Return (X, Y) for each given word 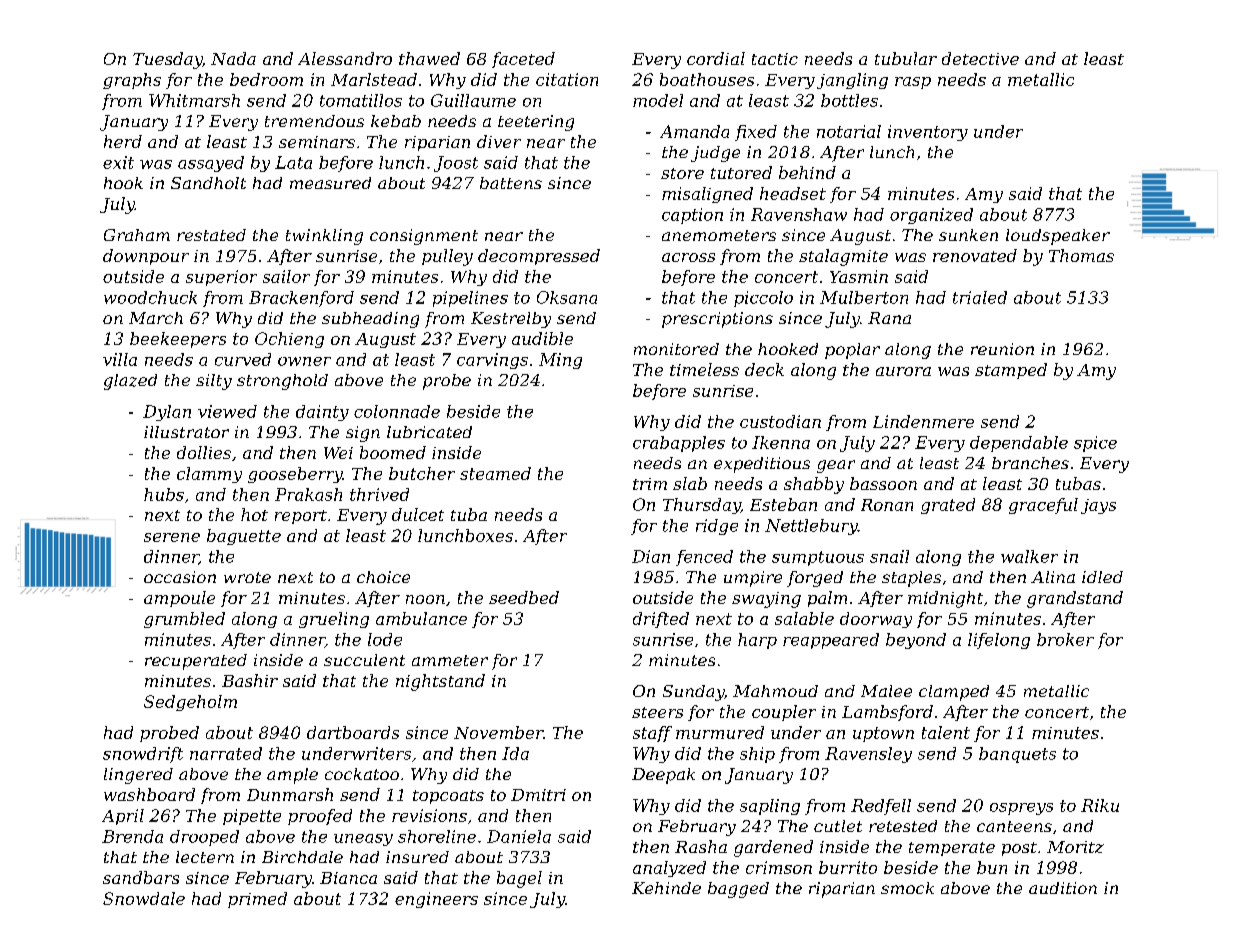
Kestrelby (511, 320)
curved (243, 359)
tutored (741, 172)
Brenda (132, 836)
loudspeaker (1058, 237)
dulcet (418, 514)
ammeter (450, 660)
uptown (883, 734)
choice (383, 577)
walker (1029, 556)
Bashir (250, 680)
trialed (980, 297)
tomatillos (361, 100)
